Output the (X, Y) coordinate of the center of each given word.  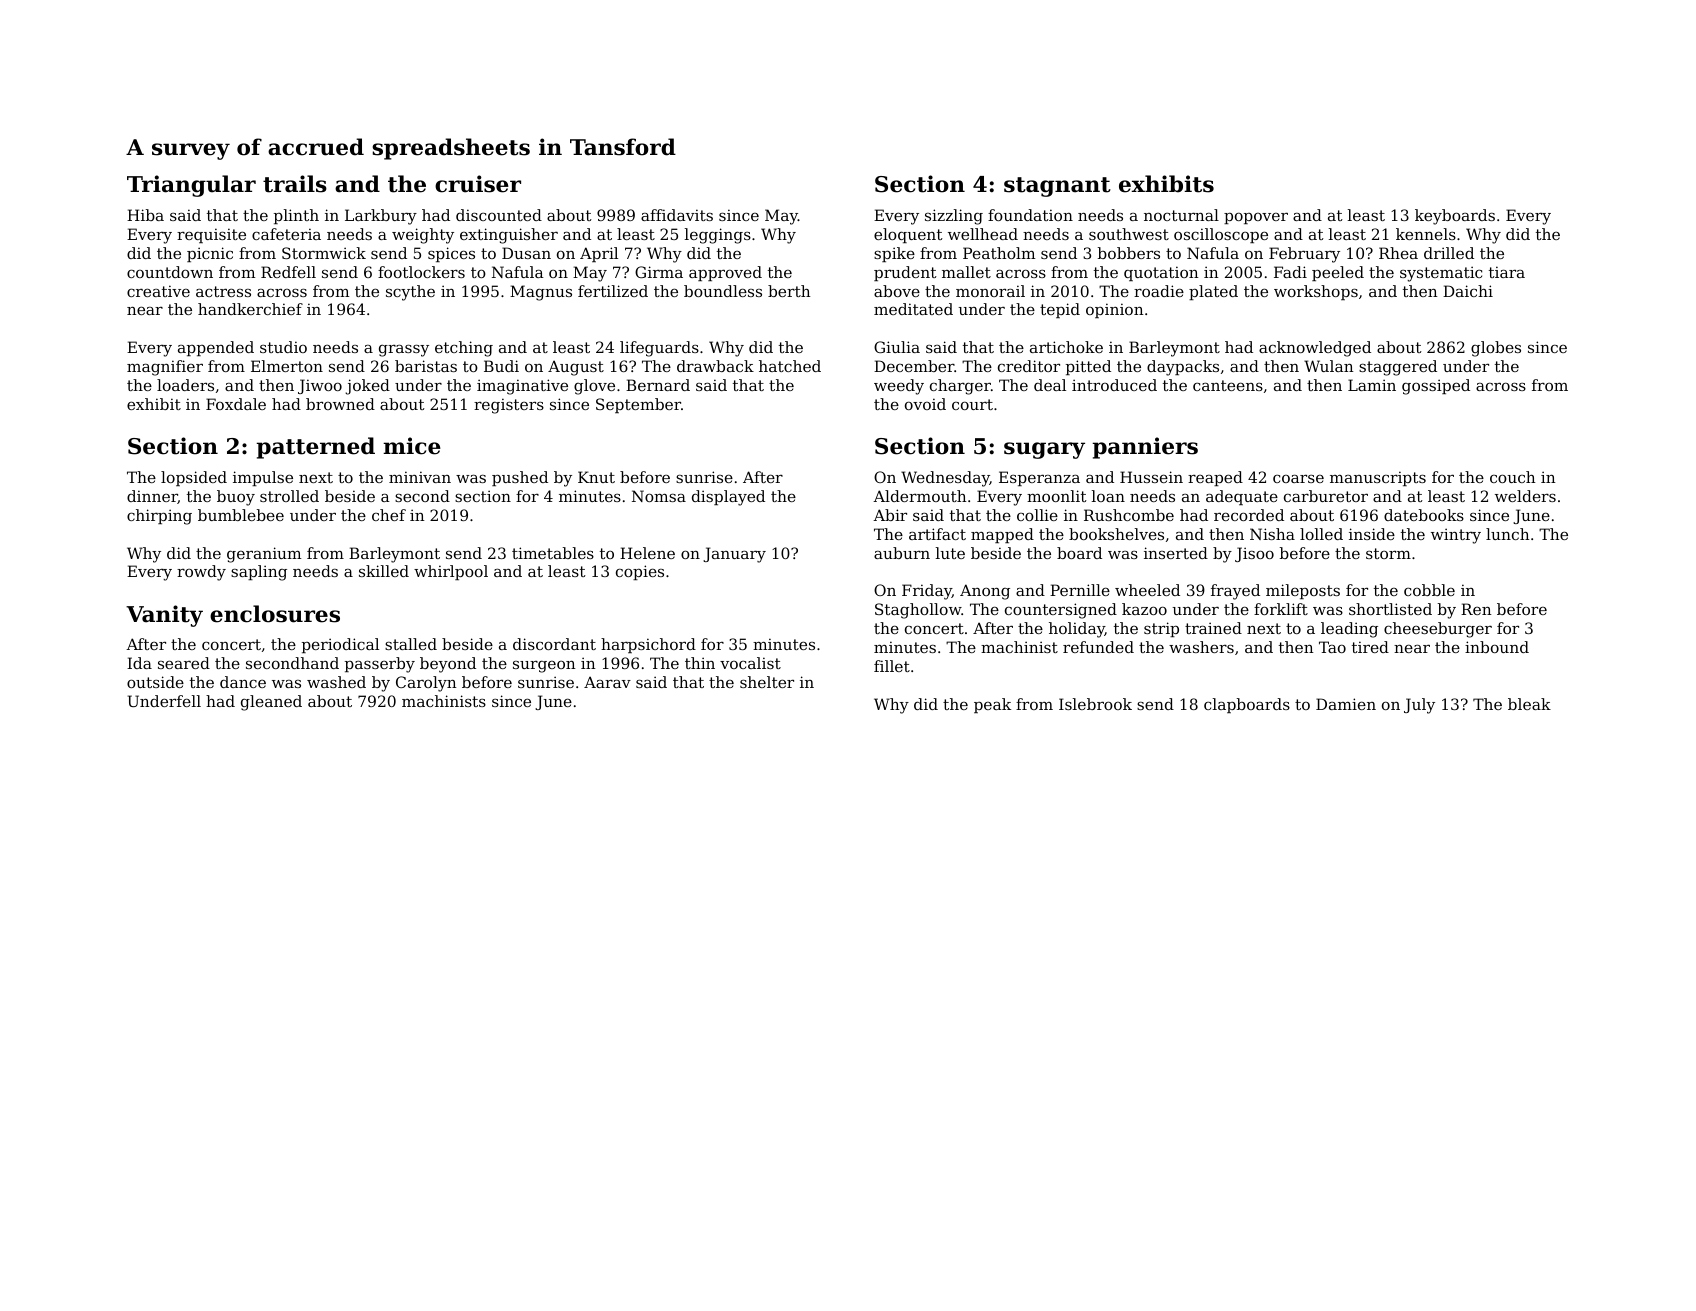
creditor (1029, 366)
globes (1496, 349)
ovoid (925, 404)
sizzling (954, 217)
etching (464, 349)
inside (1372, 534)
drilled (1449, 253)
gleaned (271, 703)
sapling (259, 573)
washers (1201, 647)
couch (1512, 477)
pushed (520, 478)
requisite (211, 235)
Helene (647, 553)
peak (992, 705)
